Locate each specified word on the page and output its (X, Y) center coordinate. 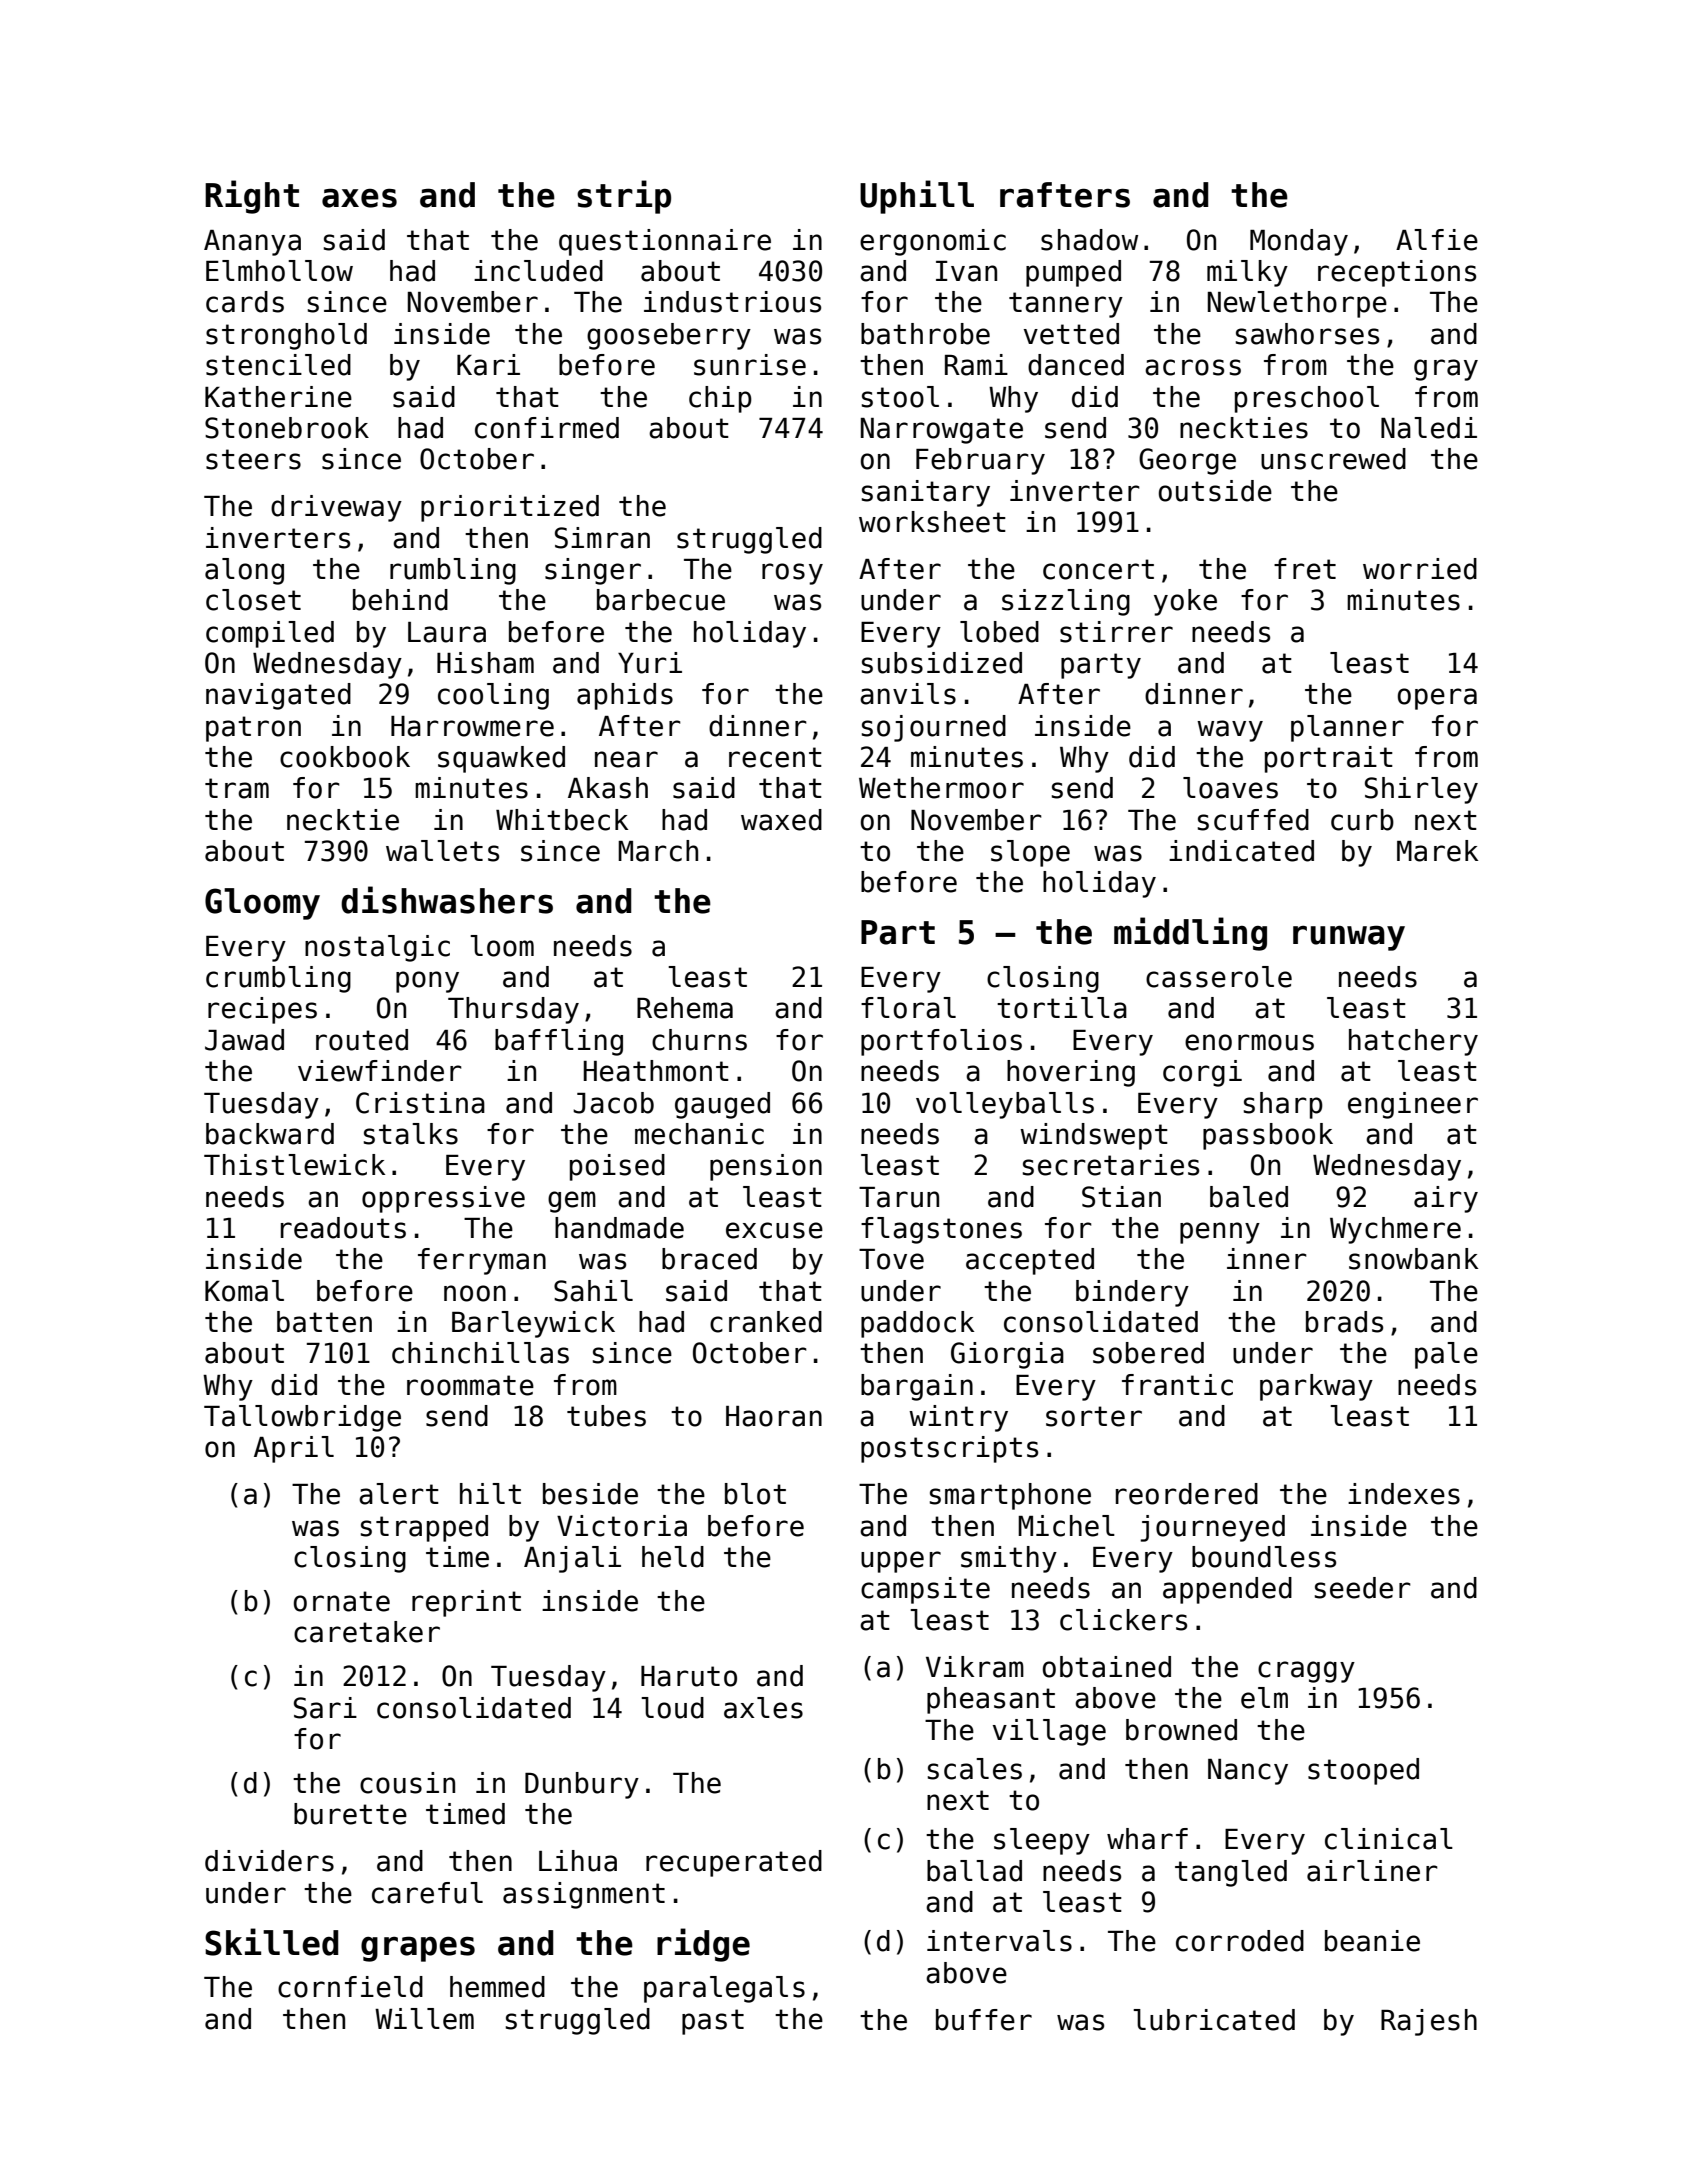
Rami (976, 365)
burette (350, 1814)
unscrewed (1333, 459)
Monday (1299, 242)
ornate (342, 1601)
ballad (974, 1871)
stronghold (286, 336)
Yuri (650, 663)
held (673, 1557)
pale (1446, 1355)
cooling (493, 696)
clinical (1389, 1839)
